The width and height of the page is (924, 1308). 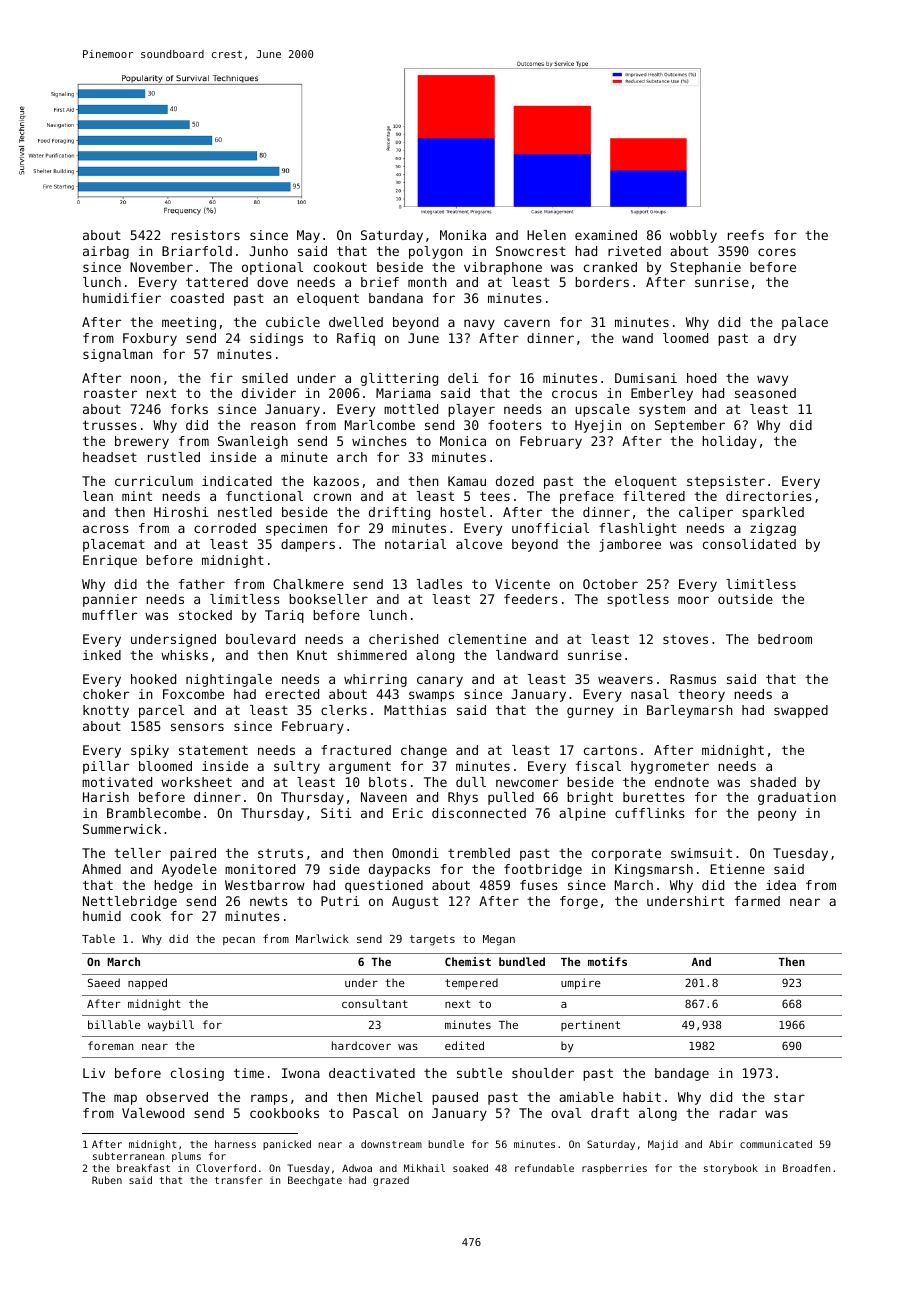 What do you see at coordinates (463, 235) in the page?
I see `Monika` at bounding box center [463, 235].
